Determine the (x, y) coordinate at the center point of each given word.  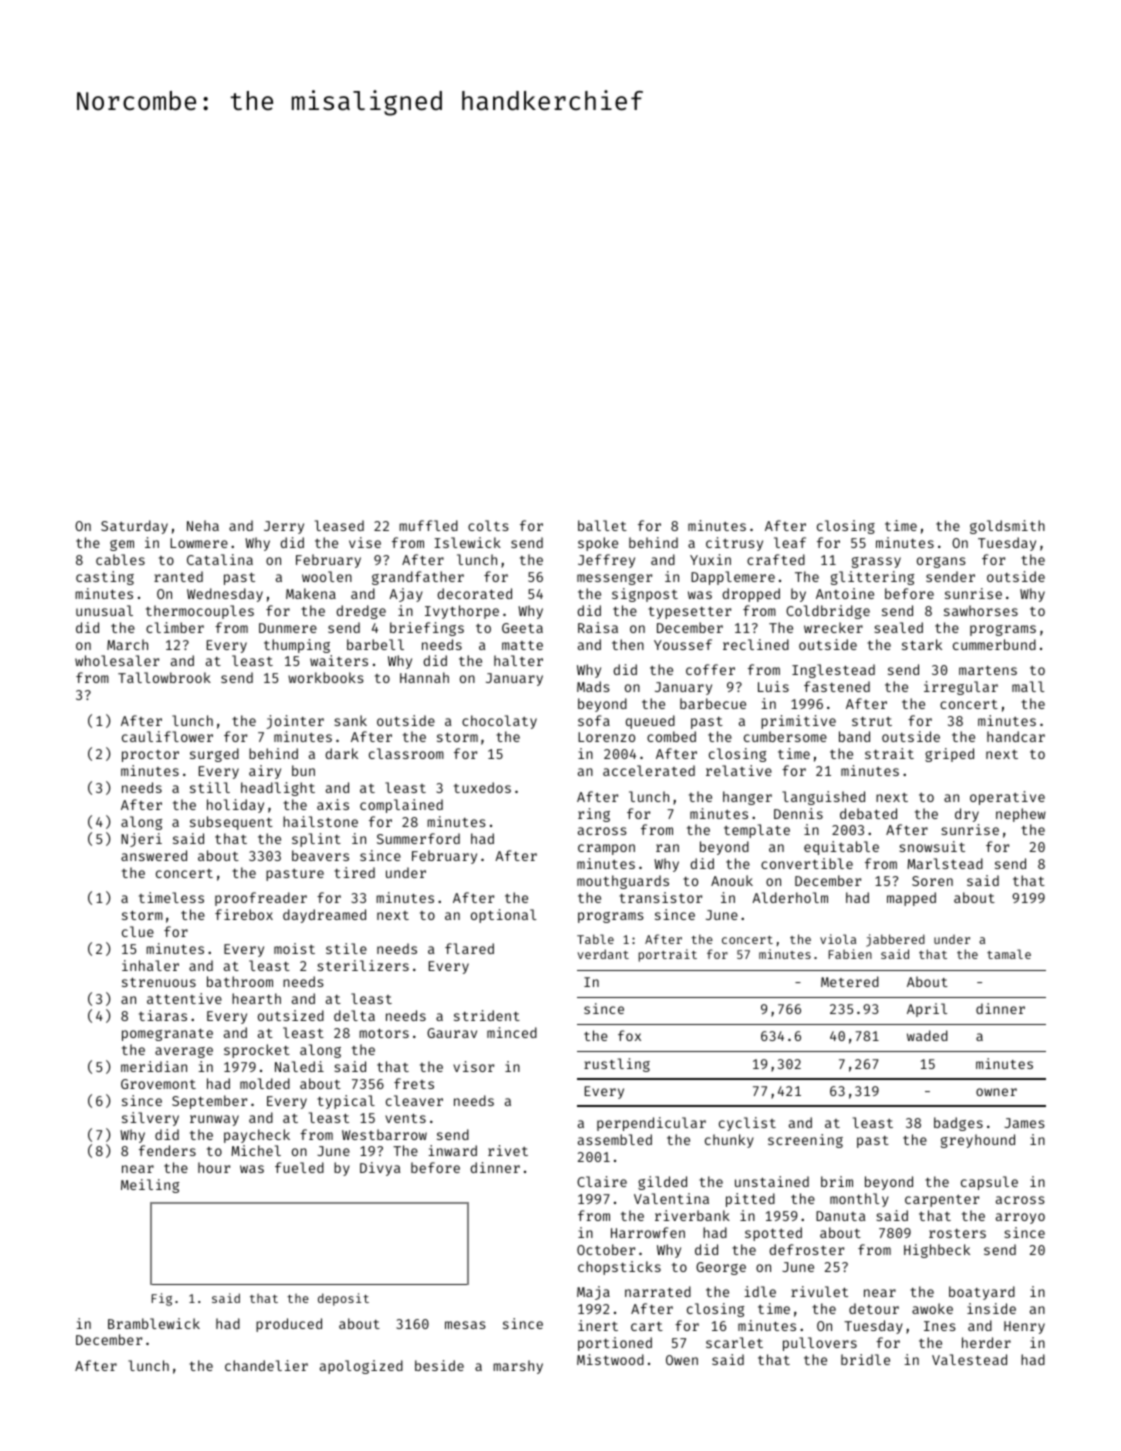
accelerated (649, 770)
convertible (807, 863)
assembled (615, 1139)
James (1024, 1123)
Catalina (220, 559)
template (757, 831)
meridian (154, 1066)
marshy (518, 1367)
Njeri (141, 840)
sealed (898, 627)
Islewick (467, 542)
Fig (161, 1299)
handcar (1016, 736)
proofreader (261, 899)
